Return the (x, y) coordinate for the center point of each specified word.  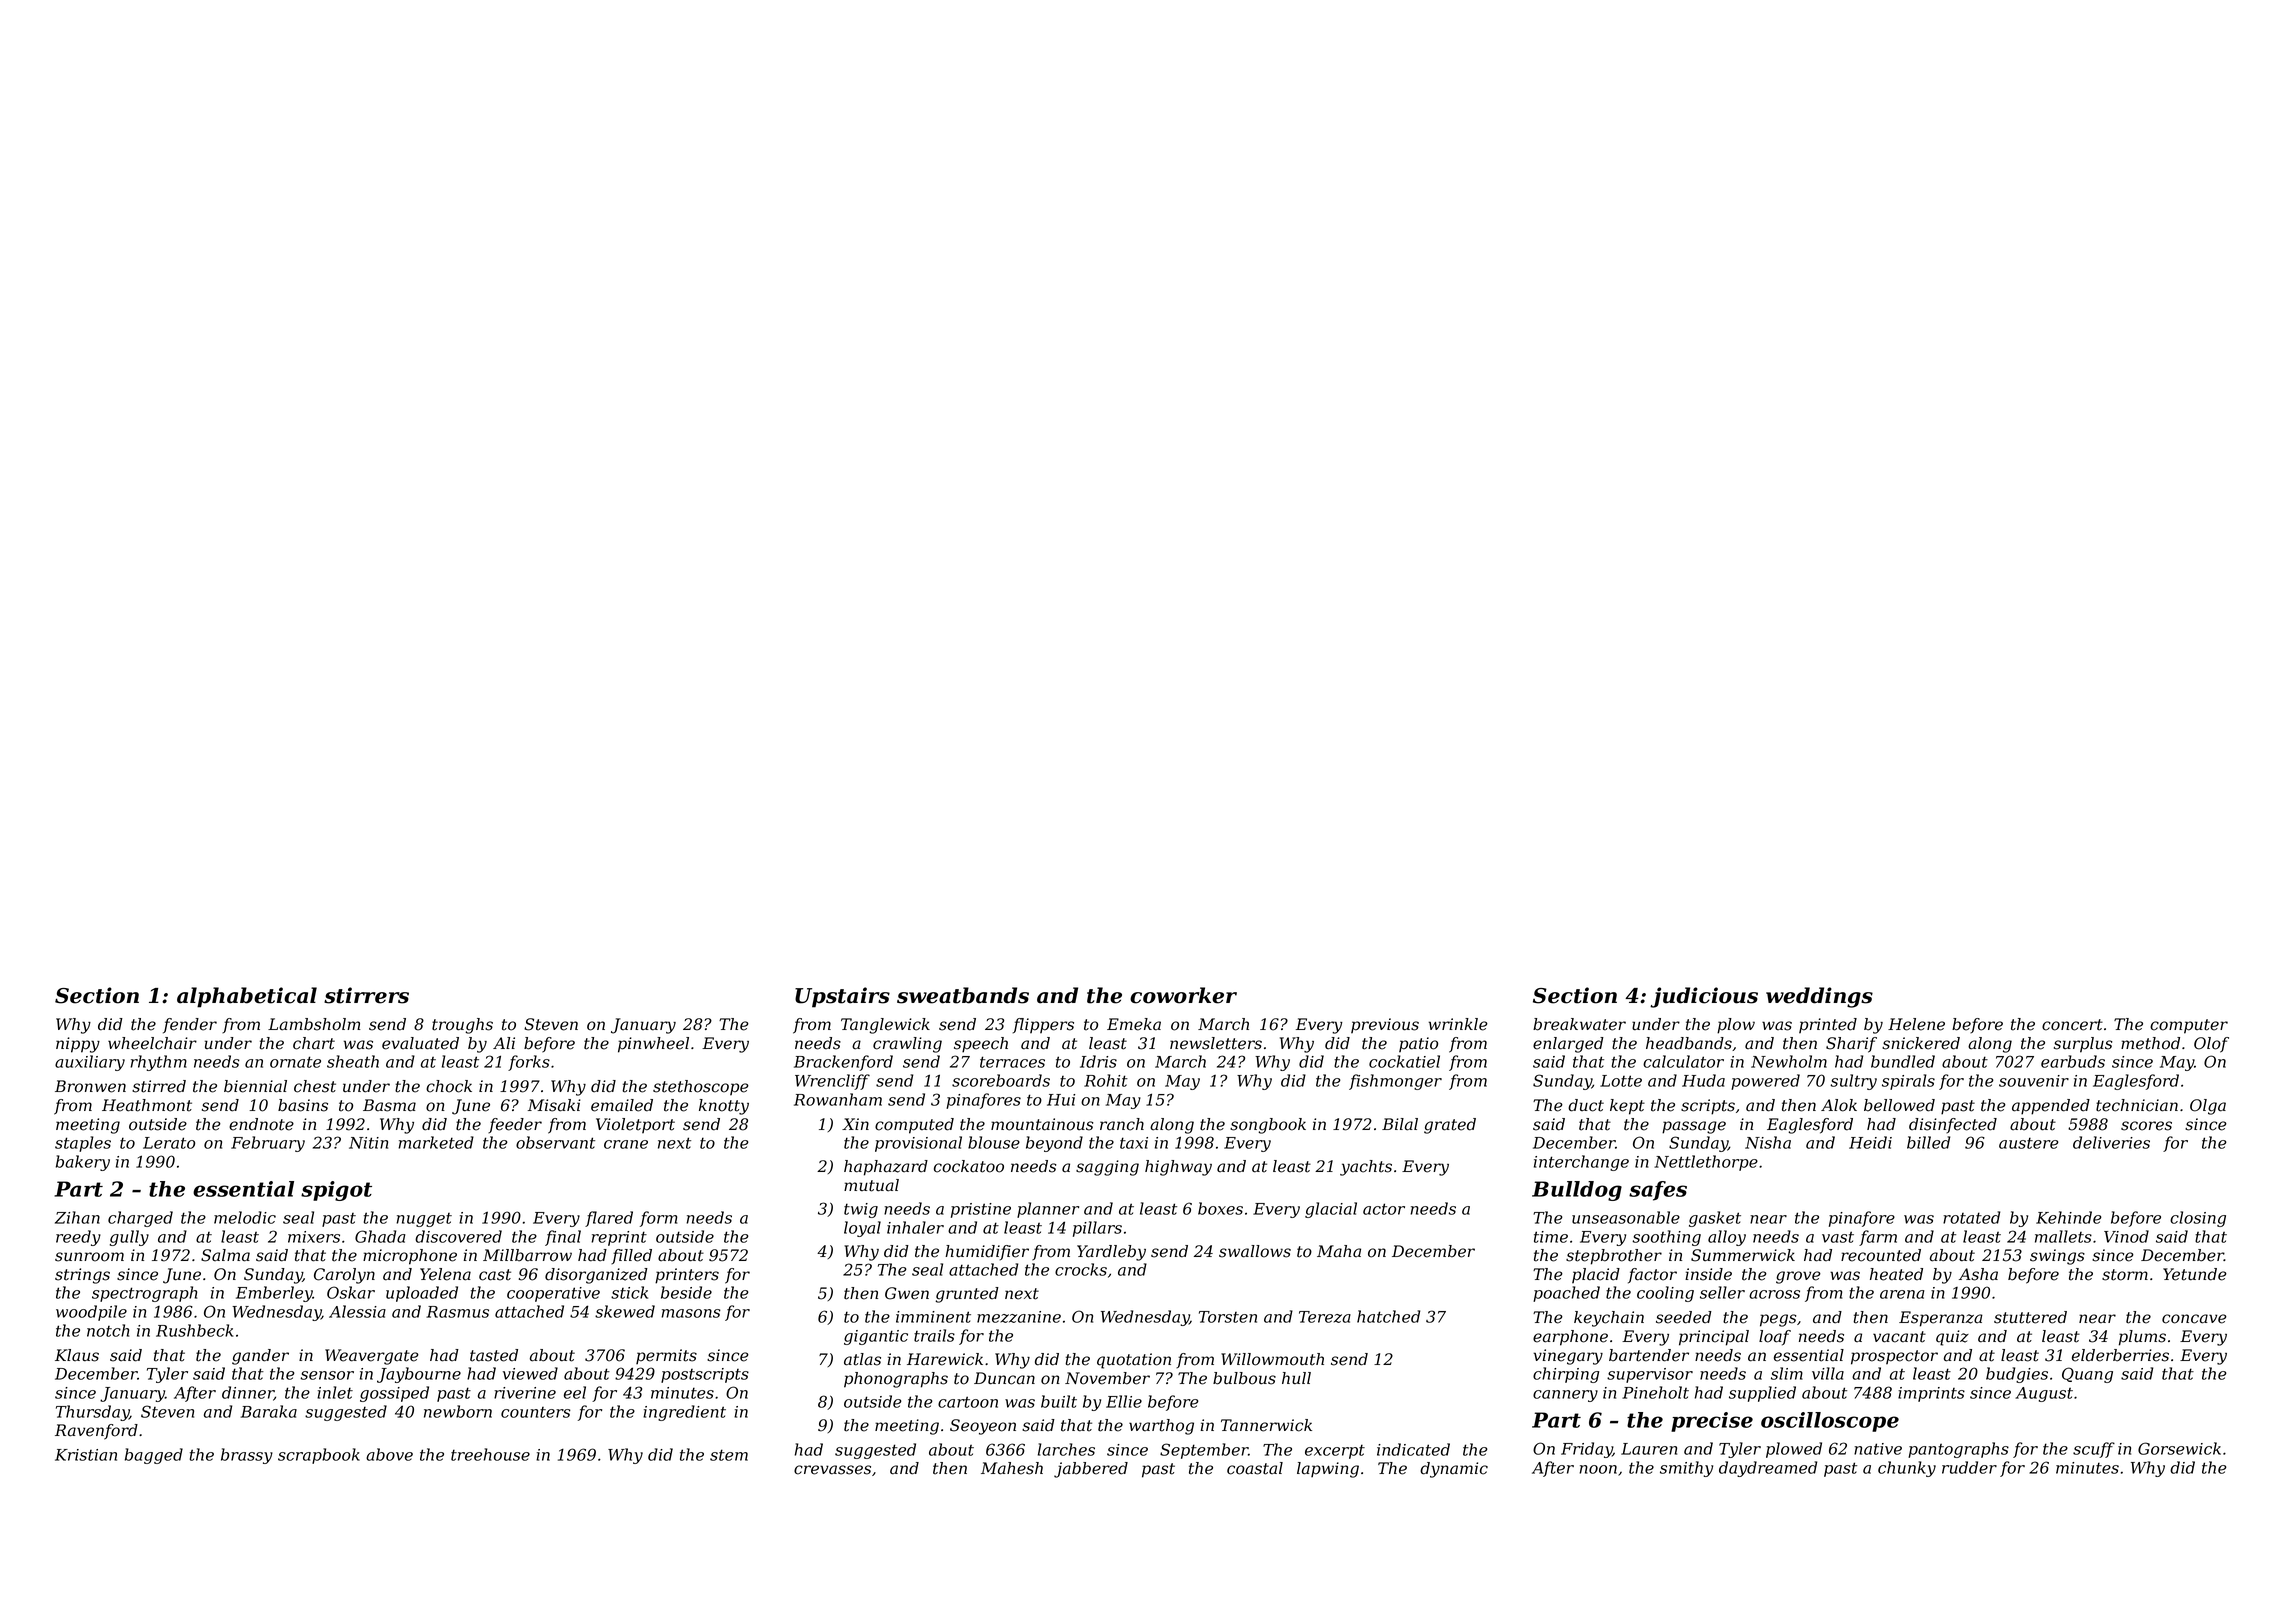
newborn (458, 1411)
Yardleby (1111, 1253)
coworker (1183, 995)
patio (1418, 1045)
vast (1838, 1237)
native (1878, 1449)
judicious (1704, 997)
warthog (1161, 1427)
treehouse (490, 1454)
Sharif (1851, 1045)
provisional (918, 1144)
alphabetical (247, 997)
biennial (255, 1086)
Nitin (368, 1143)
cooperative (553, 1294)
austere (2029, 1143)
